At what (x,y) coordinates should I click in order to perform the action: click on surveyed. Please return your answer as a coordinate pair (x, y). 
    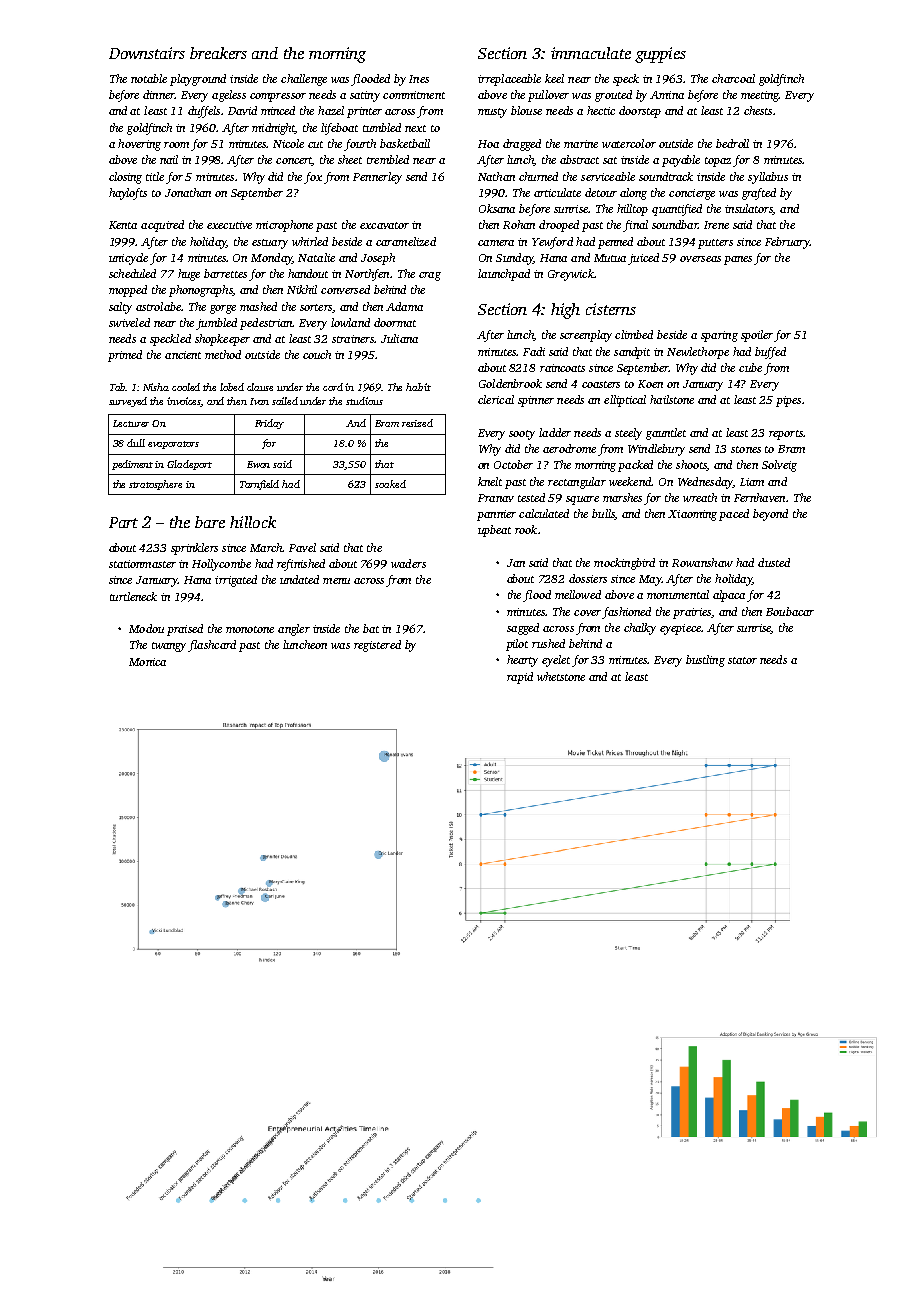
    Looking at the image, I should click on (128, 402).
